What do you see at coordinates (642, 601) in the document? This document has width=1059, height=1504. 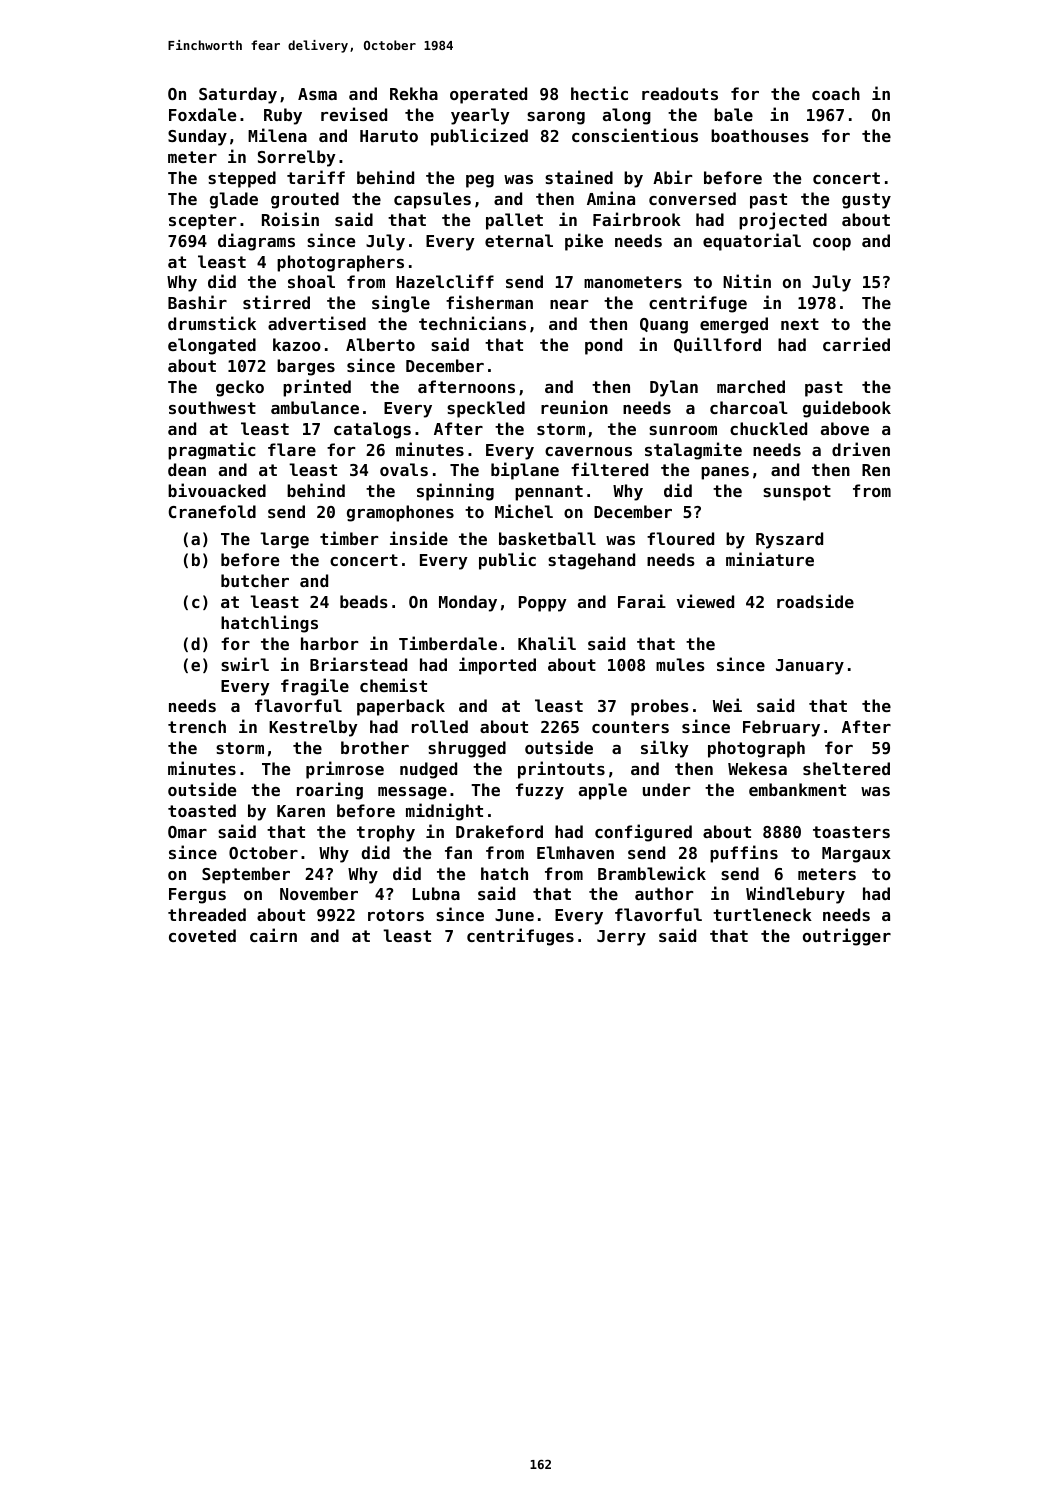 I see `Farai` at bounding box center [642, 601].
